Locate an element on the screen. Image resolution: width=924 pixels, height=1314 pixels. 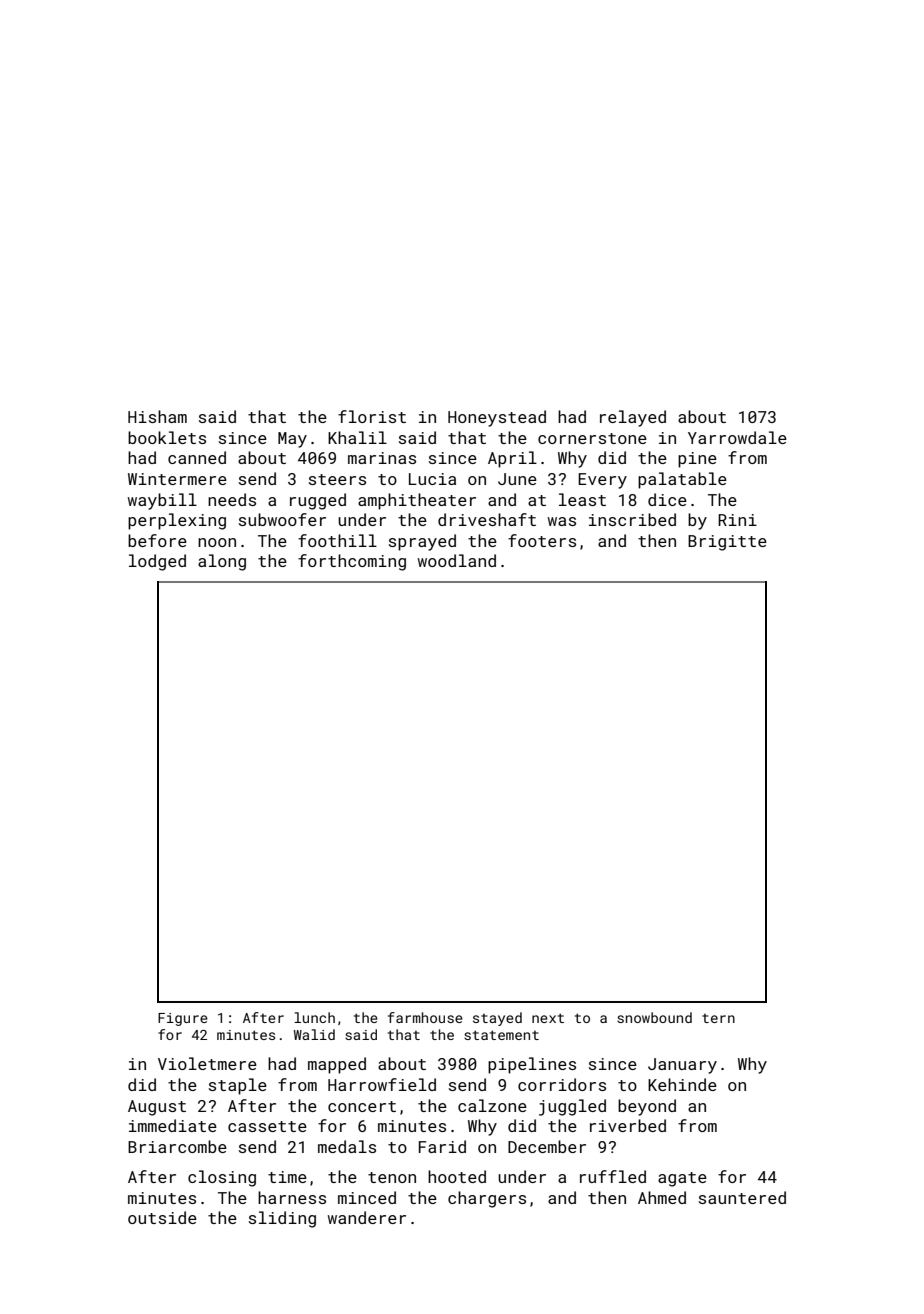
footers is located at coordinates (542, 540).
